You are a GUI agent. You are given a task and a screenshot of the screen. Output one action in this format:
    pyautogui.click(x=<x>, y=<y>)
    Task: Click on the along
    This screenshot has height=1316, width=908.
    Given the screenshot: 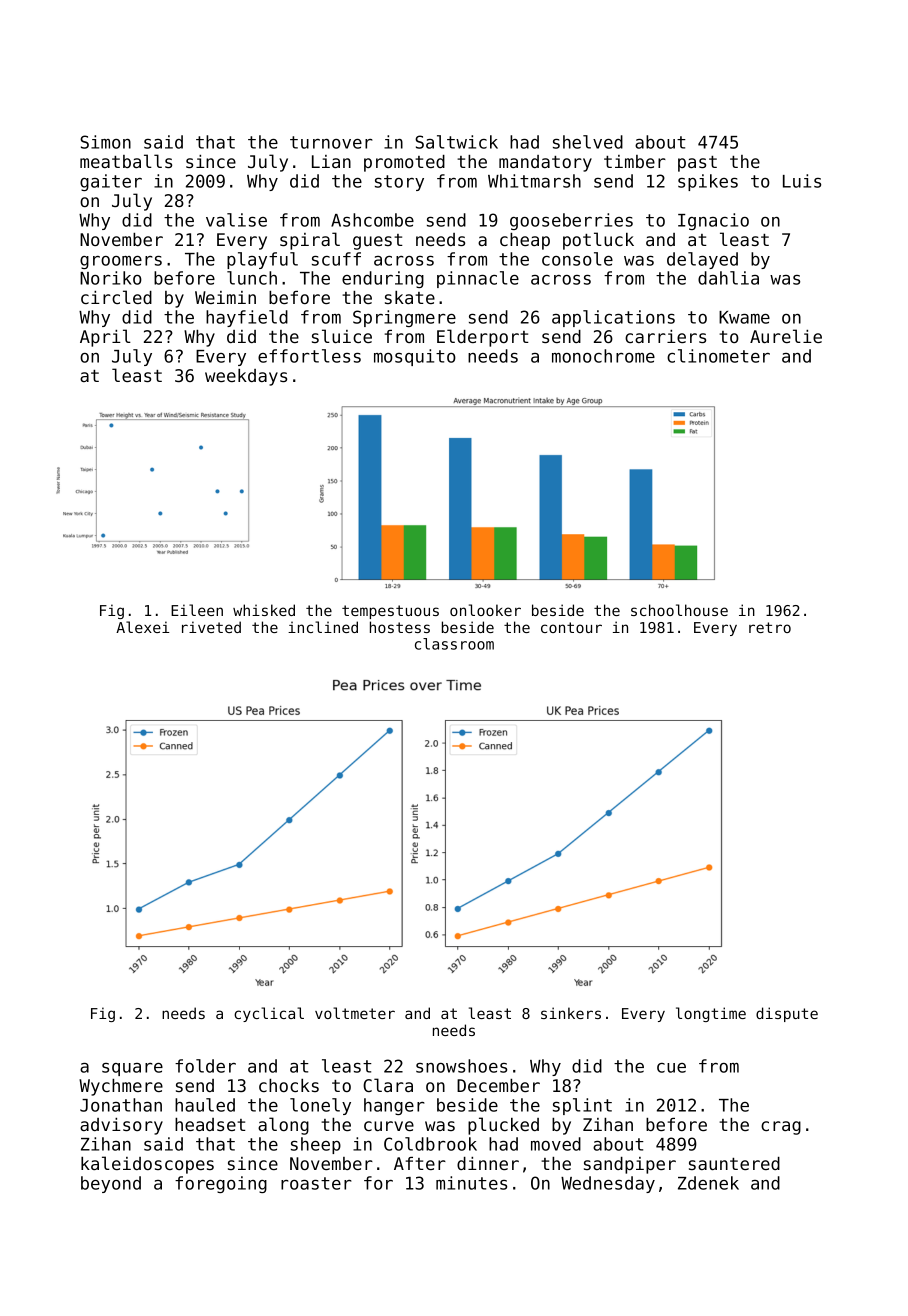 What is the action you would take?
    pyautogui.click(x=283, y=1126)
